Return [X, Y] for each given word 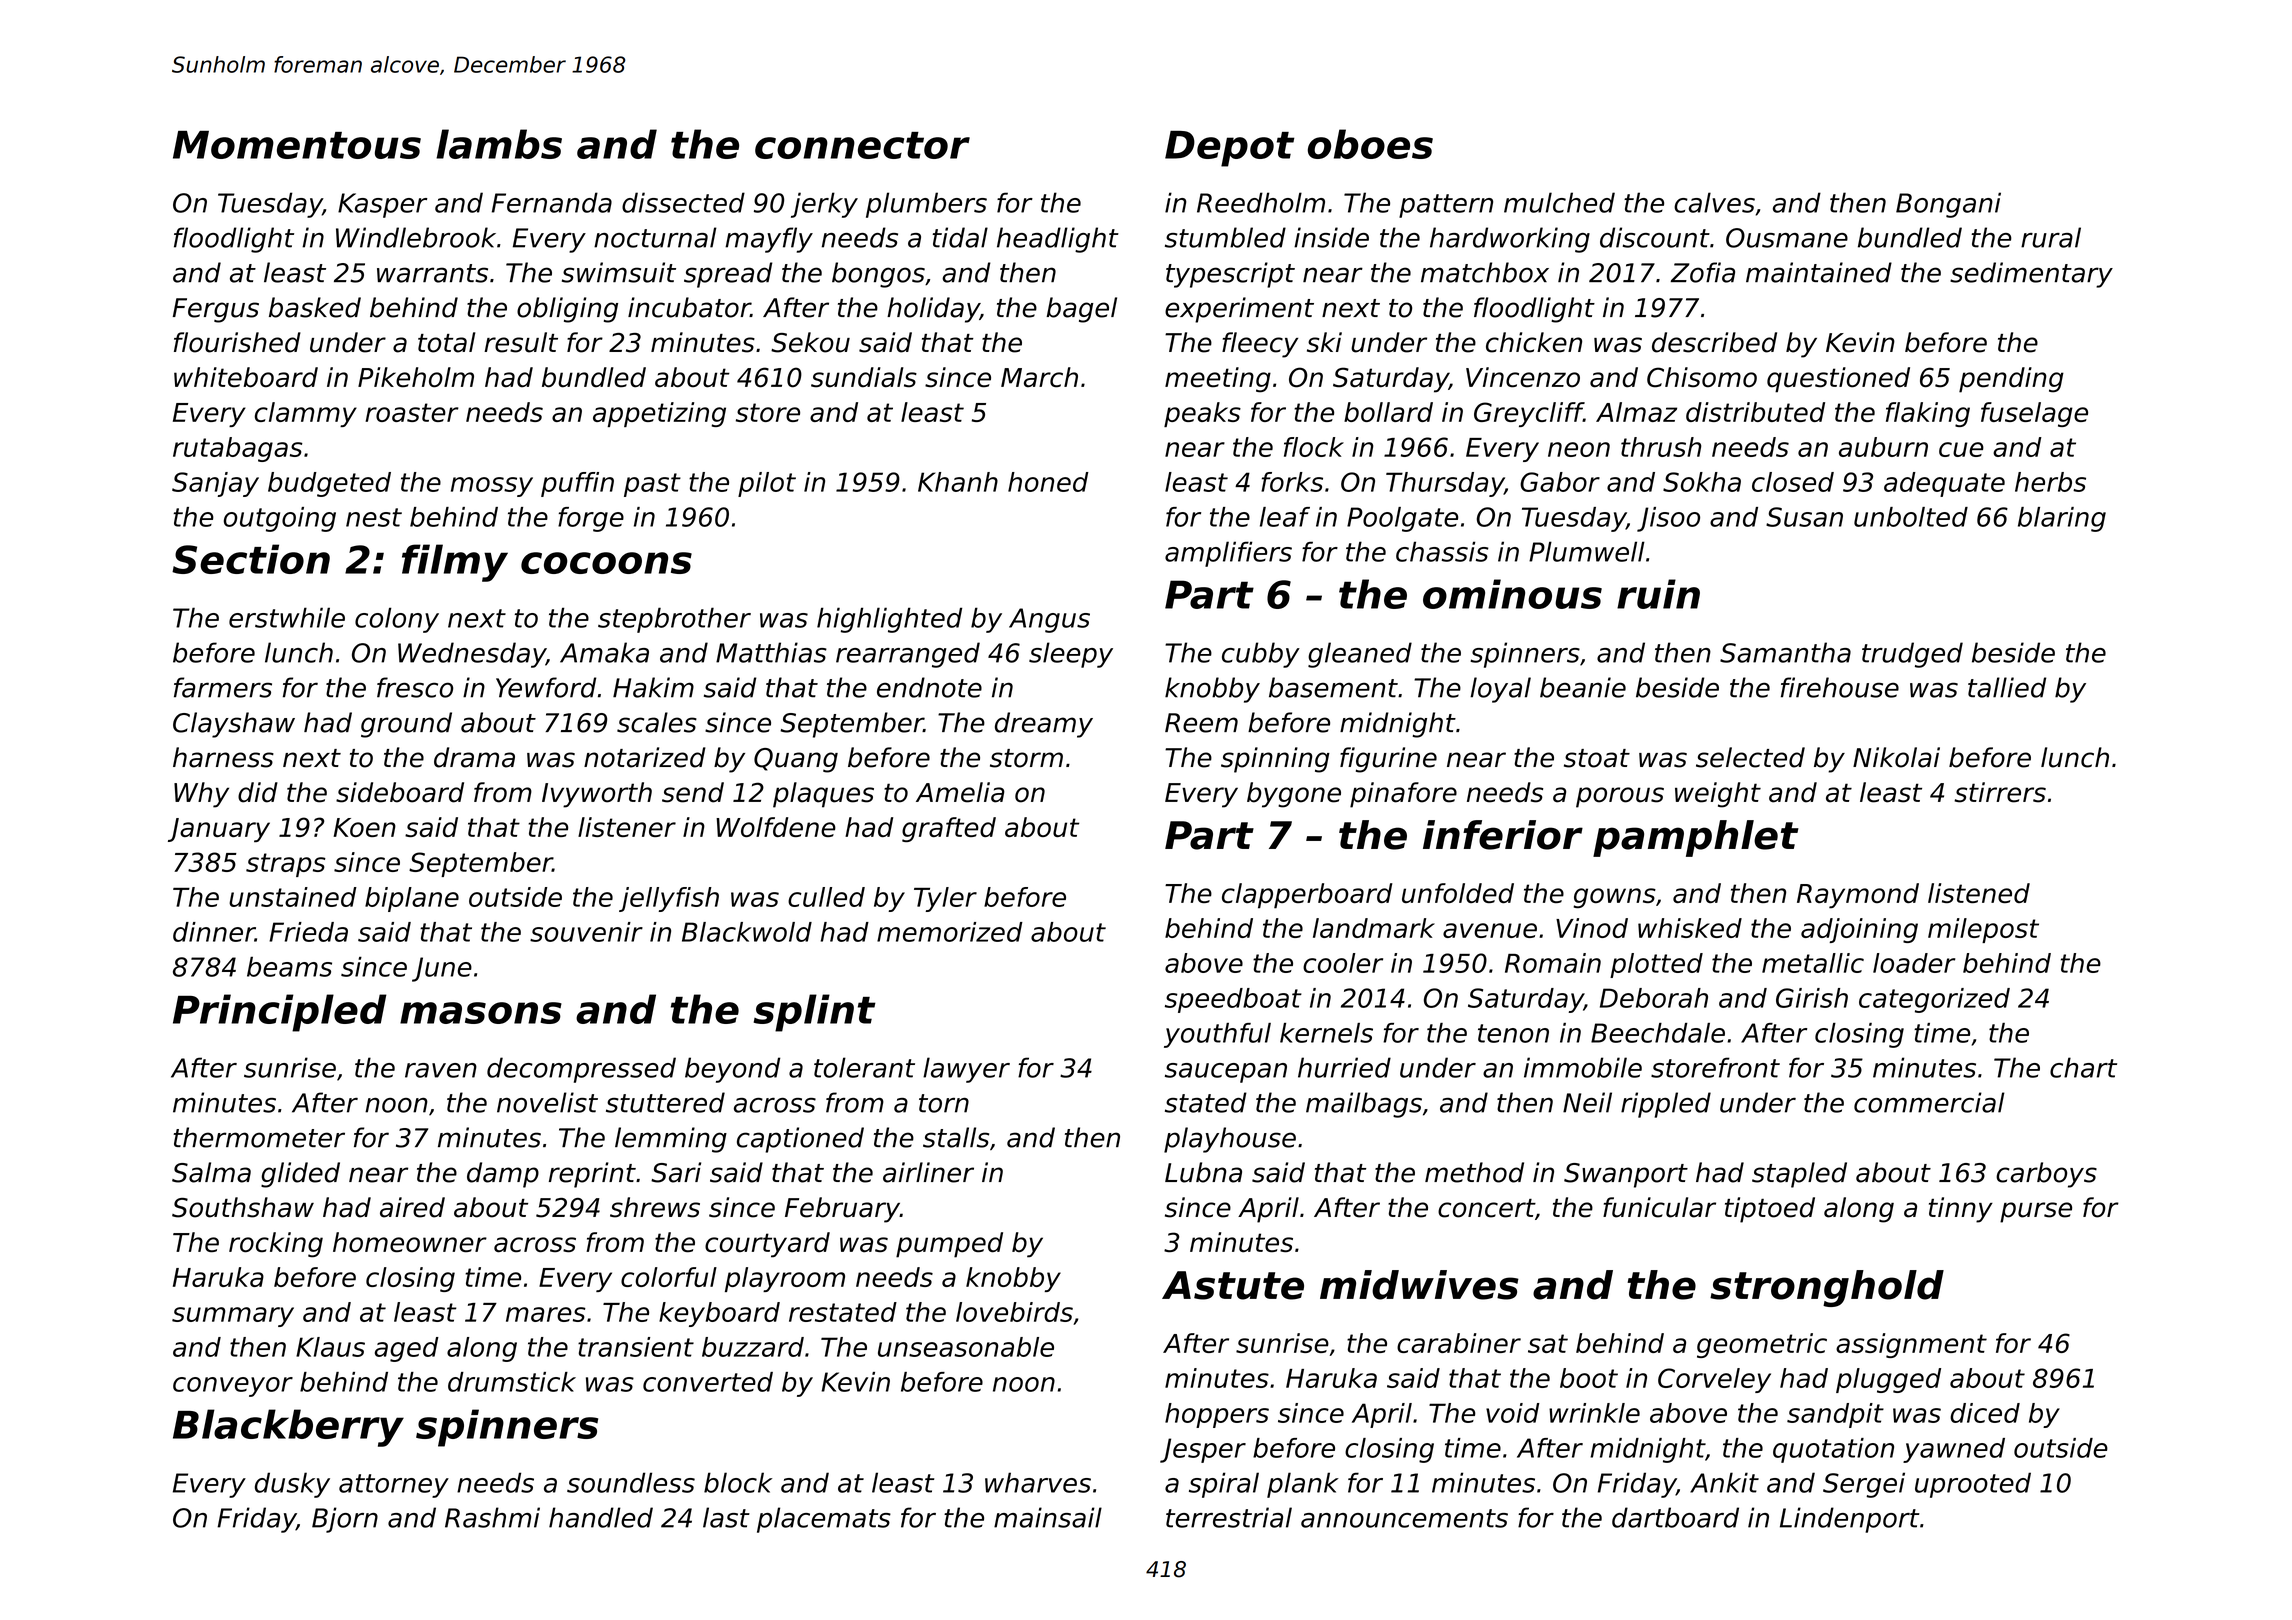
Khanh [958, 482]
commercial [1929, 1102]
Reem [1201, 723]
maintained [1819, 272]
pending [2011, 380]
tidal [960, 237]
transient [636, 1347]
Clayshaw [234, 725]
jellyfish [669, 899]
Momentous [297, 145]
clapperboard [1307, 896]
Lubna [1203, 1172]
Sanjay [215, 484]
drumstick [512, 1382]
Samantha [1785, 652]
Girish [1812, 998]
